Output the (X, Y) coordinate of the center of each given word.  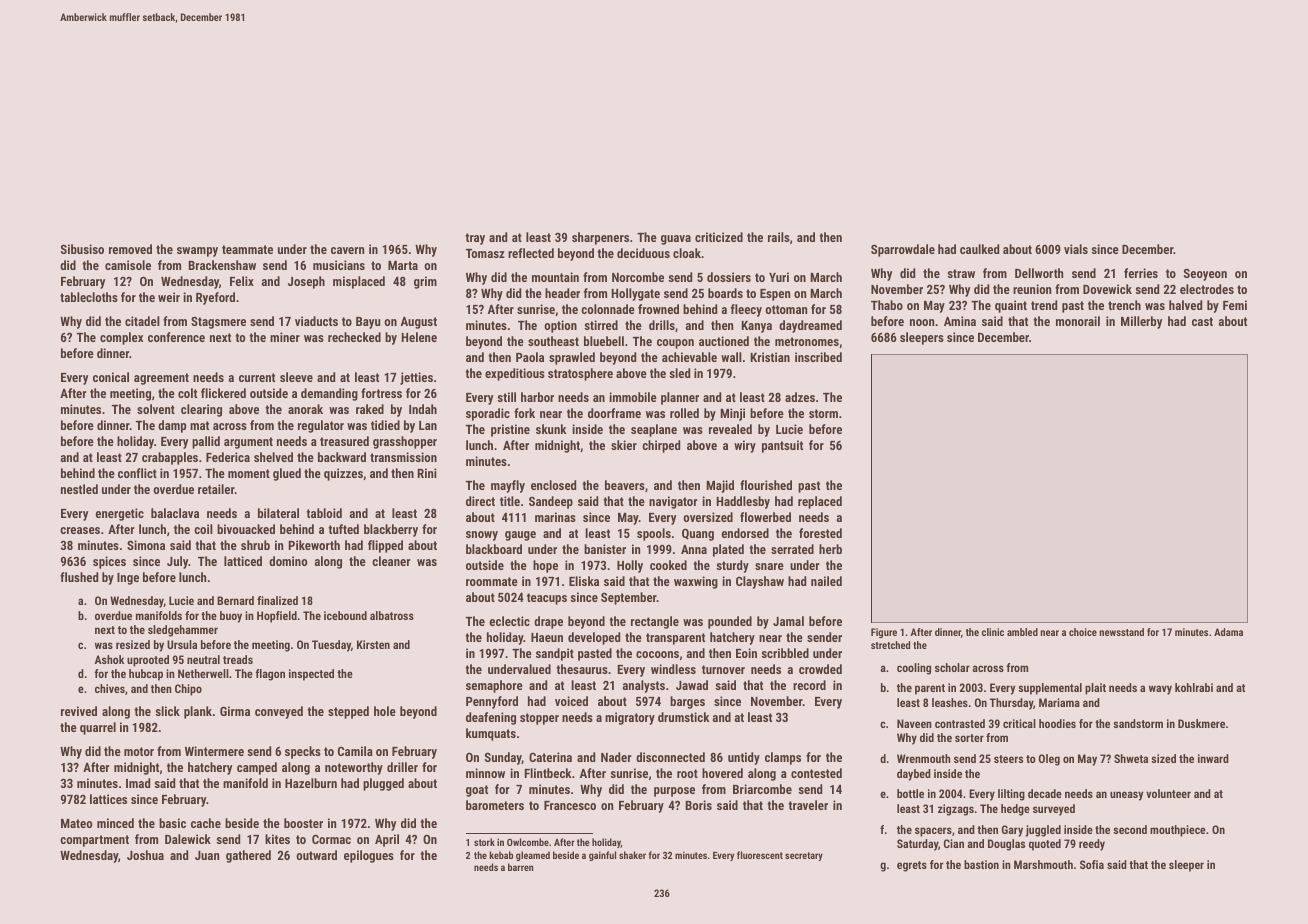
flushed (79, 577)
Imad (138, 783)
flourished (766, 485)
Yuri (779, 277)
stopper (539, 719)
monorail (1078, 321)
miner (285, 337)
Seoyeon (1205, 274)
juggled (1043, 831)
